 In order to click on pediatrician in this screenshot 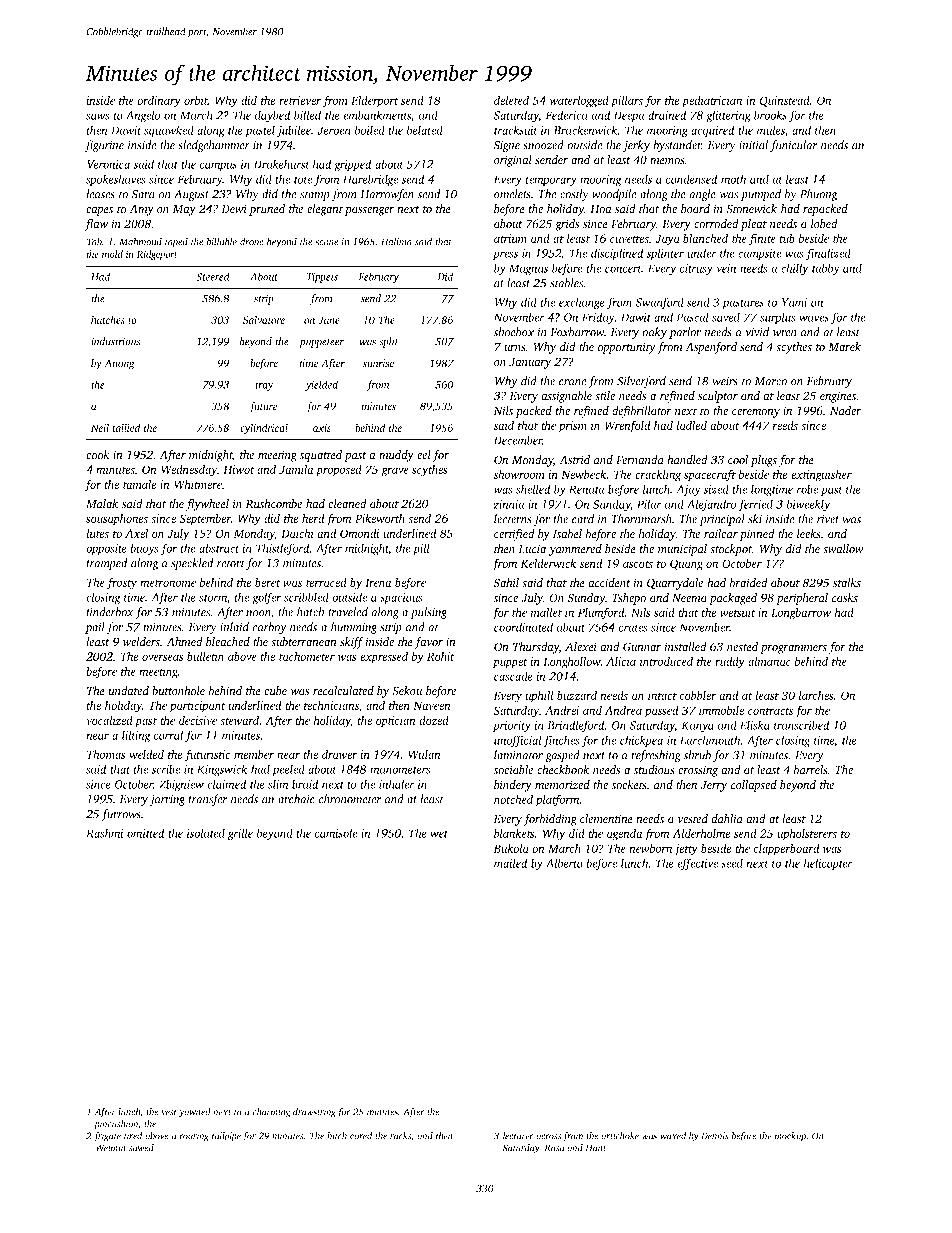, I will do `click(712, 102)`.
